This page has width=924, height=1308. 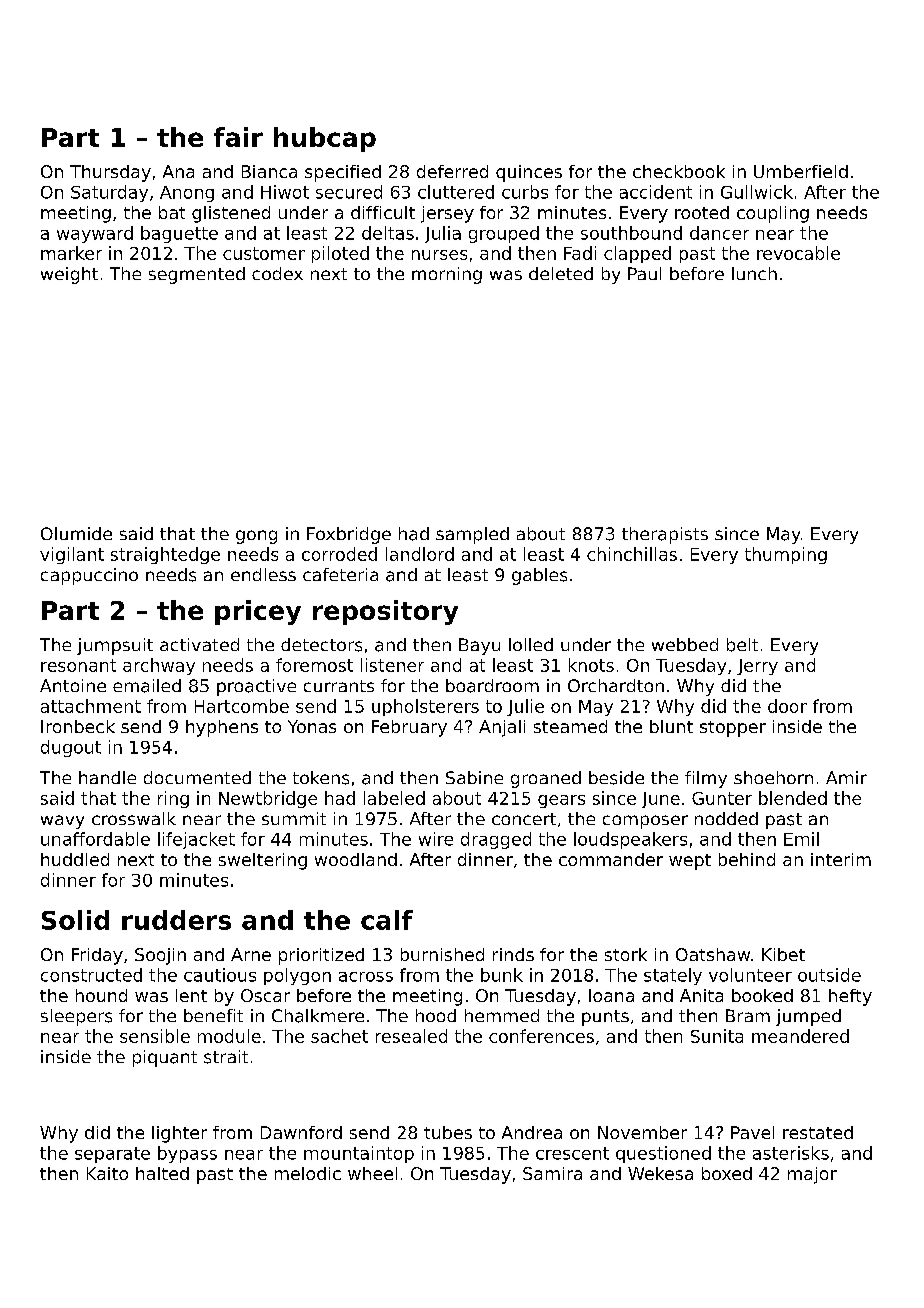 What do you see at coordinates (812, 1175) in the page?
I see `major` at bounding box center [812, 1175].
